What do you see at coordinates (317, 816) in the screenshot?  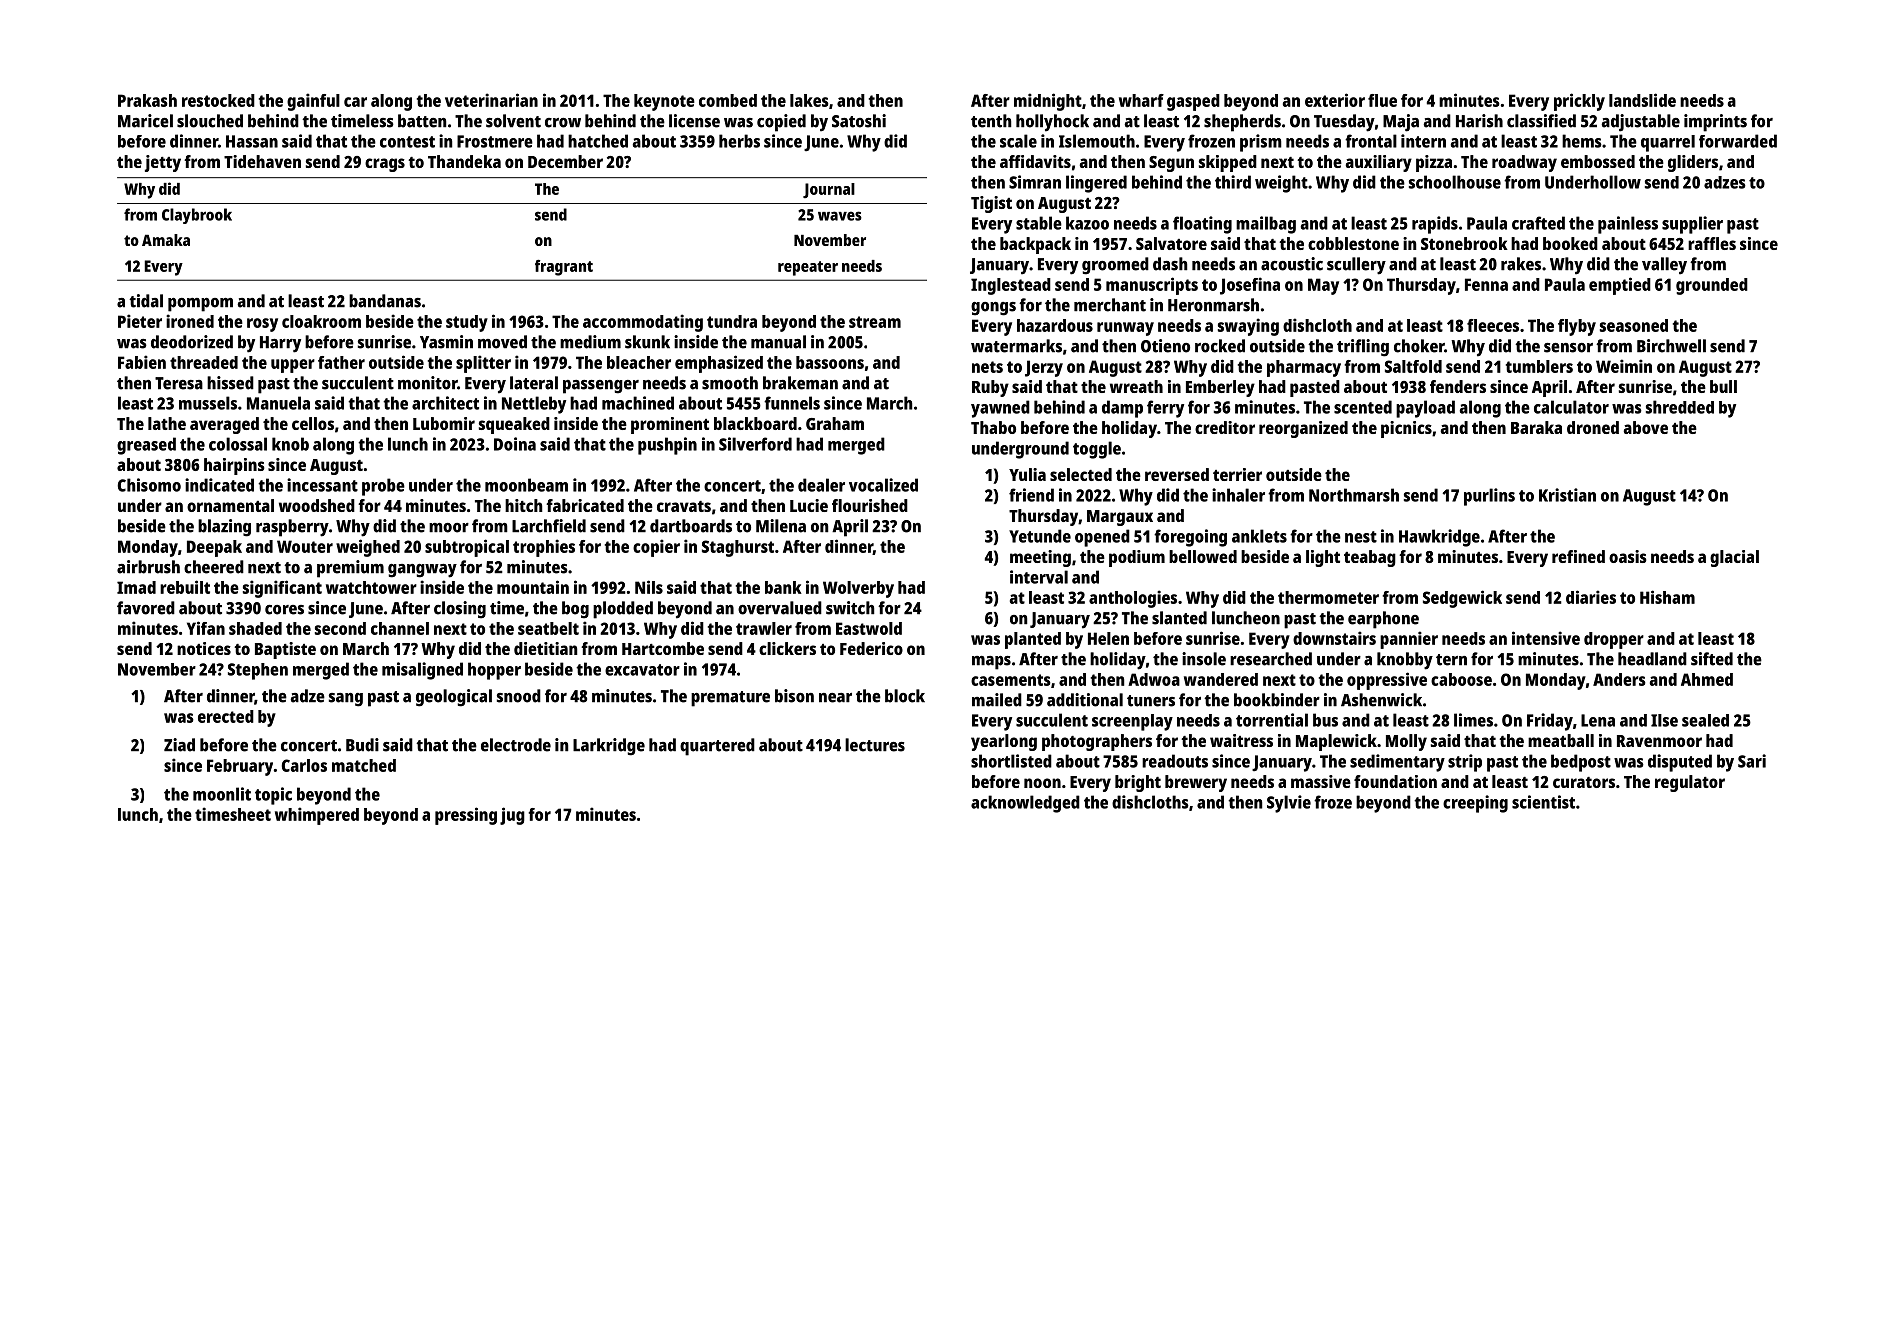 I see `whimpered` at bounding box center [317, 816].
